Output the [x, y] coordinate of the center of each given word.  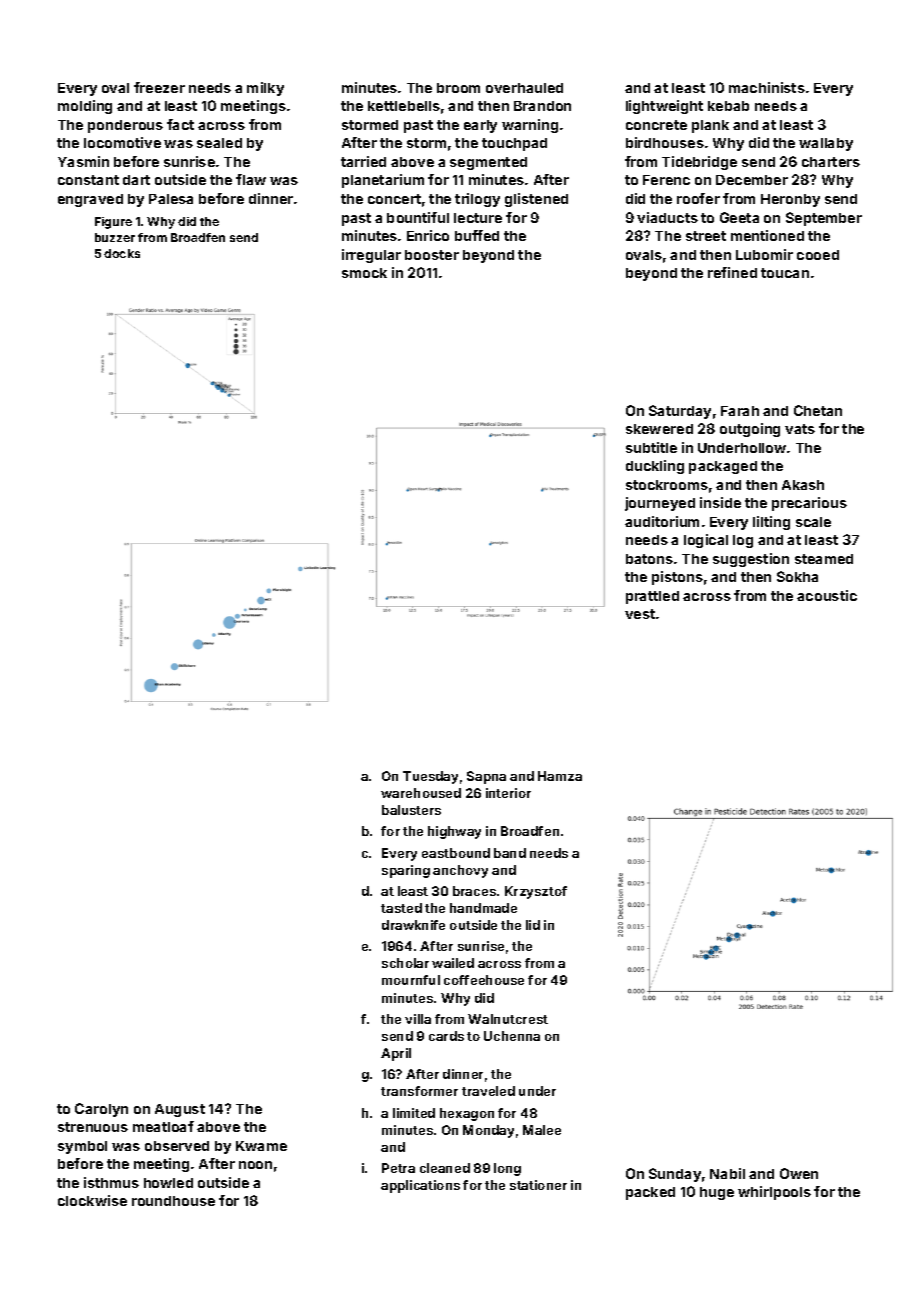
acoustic [827, 595]
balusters [411, 810]
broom [458, 88]
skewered [659, 429]
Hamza [560, 776]
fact [180, 124]
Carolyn [101, 1110]
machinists [767, 87]
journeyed [660, 504]
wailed [453, 963]
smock [364, 273]
